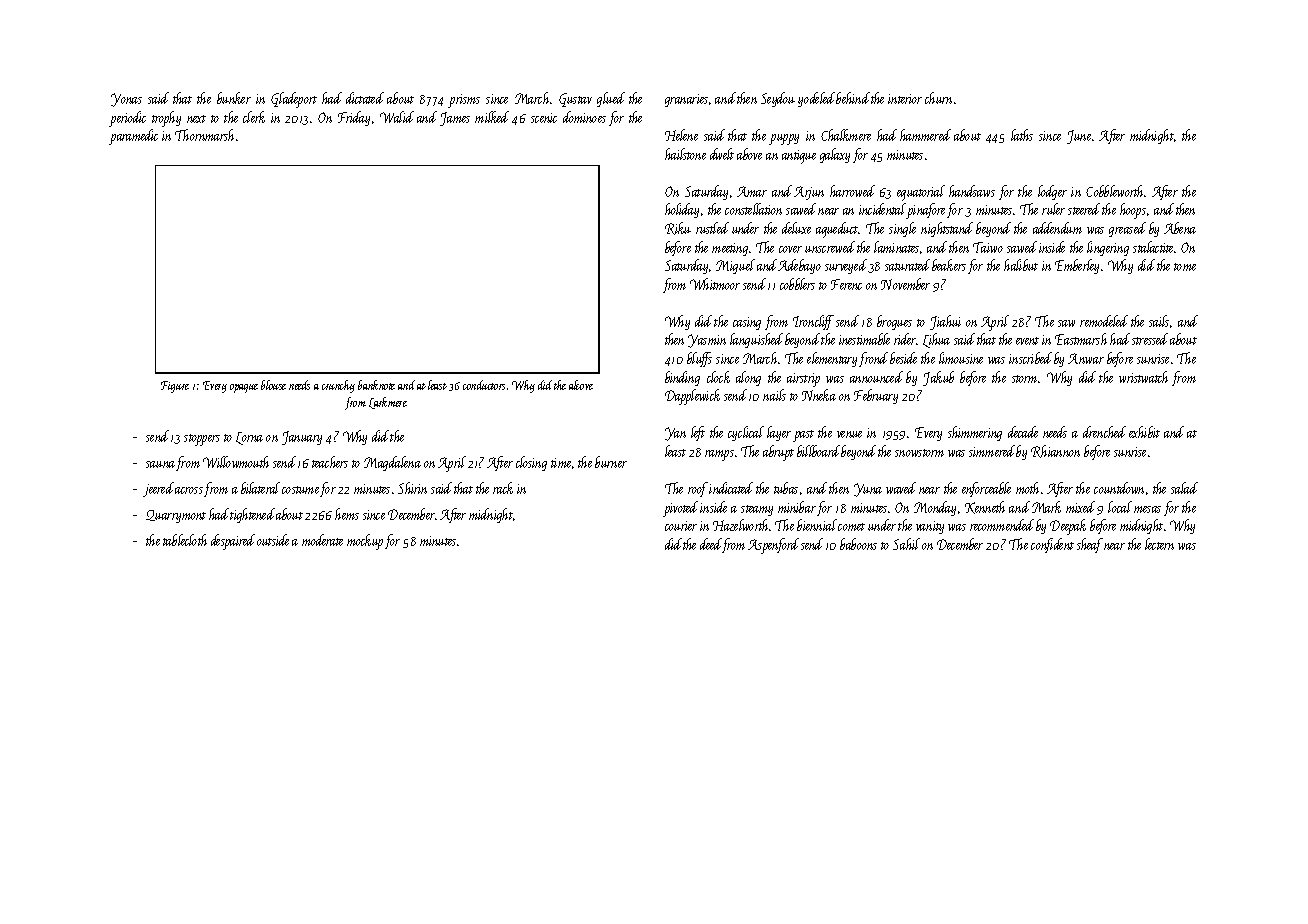 The image size is (1308, 924). I want to click on venue, so click(849, 434).
